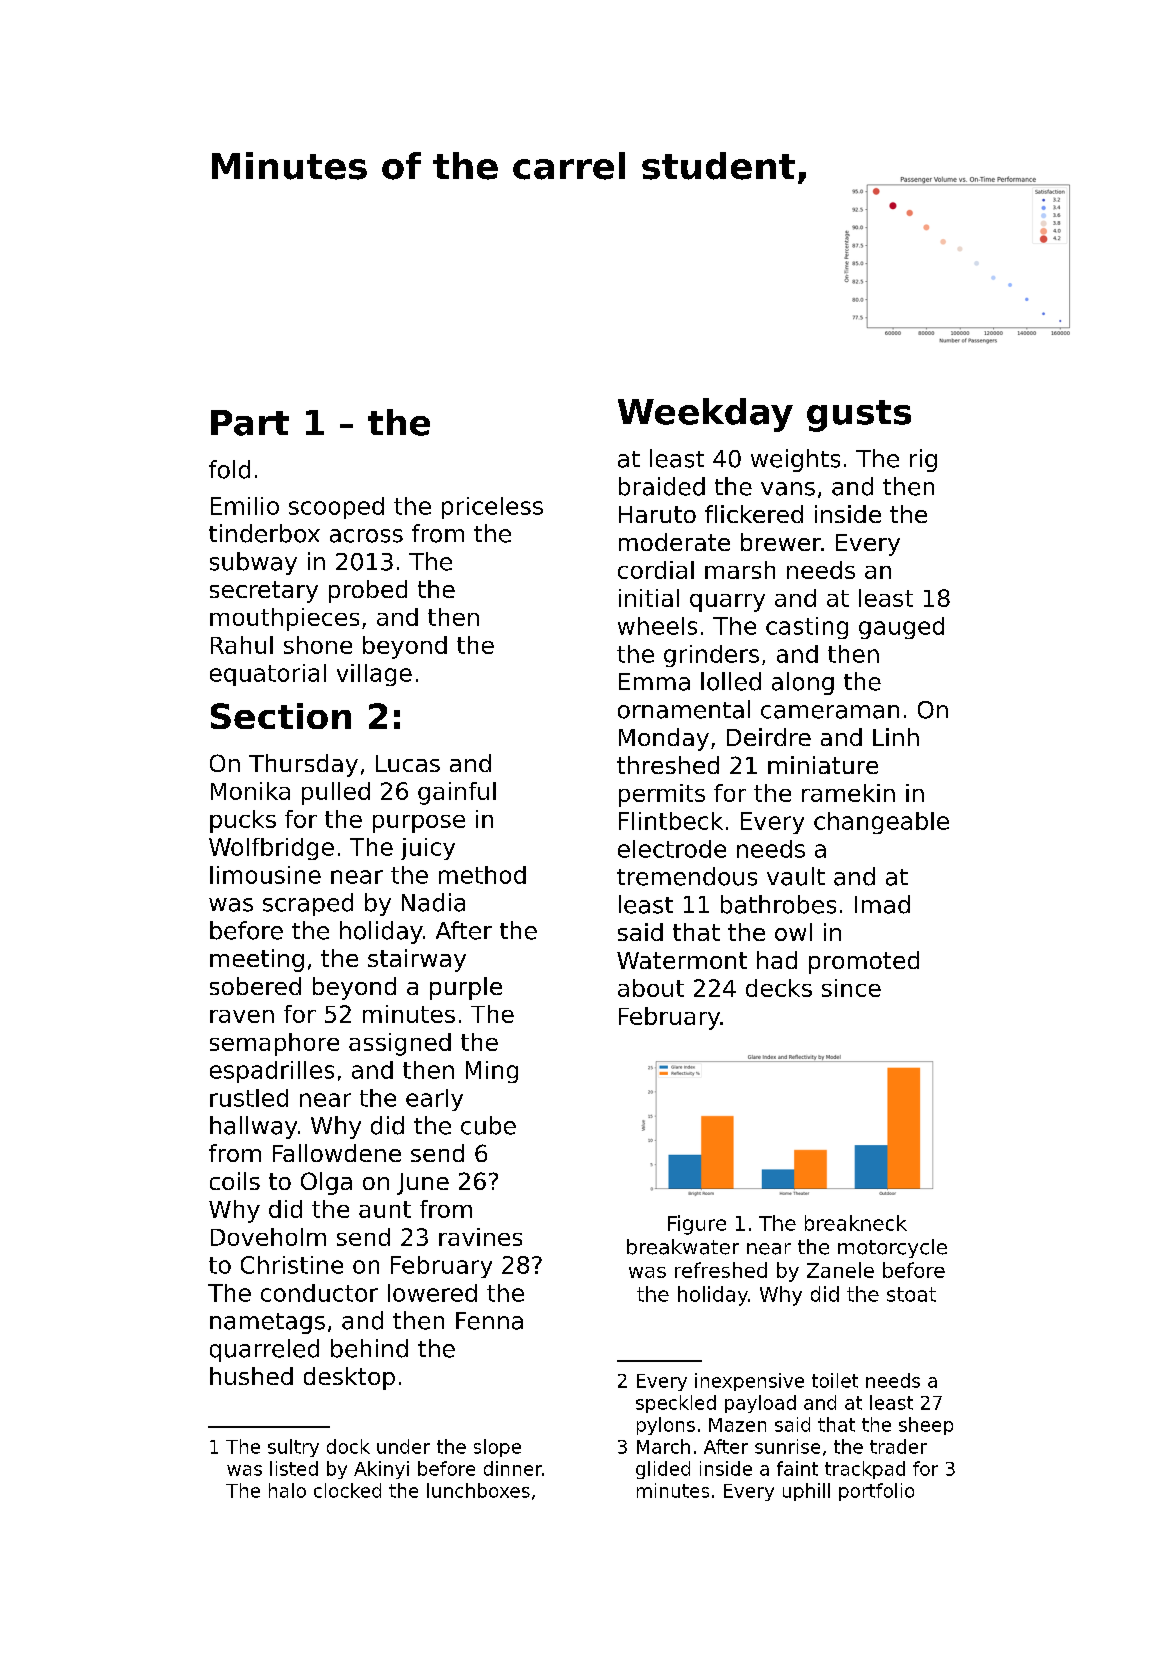 The image size is (1165, 1654). What do you see at coordinates (892, 1248) in the document?
I see `motorcycle` at bounding box center [892, 1248].
